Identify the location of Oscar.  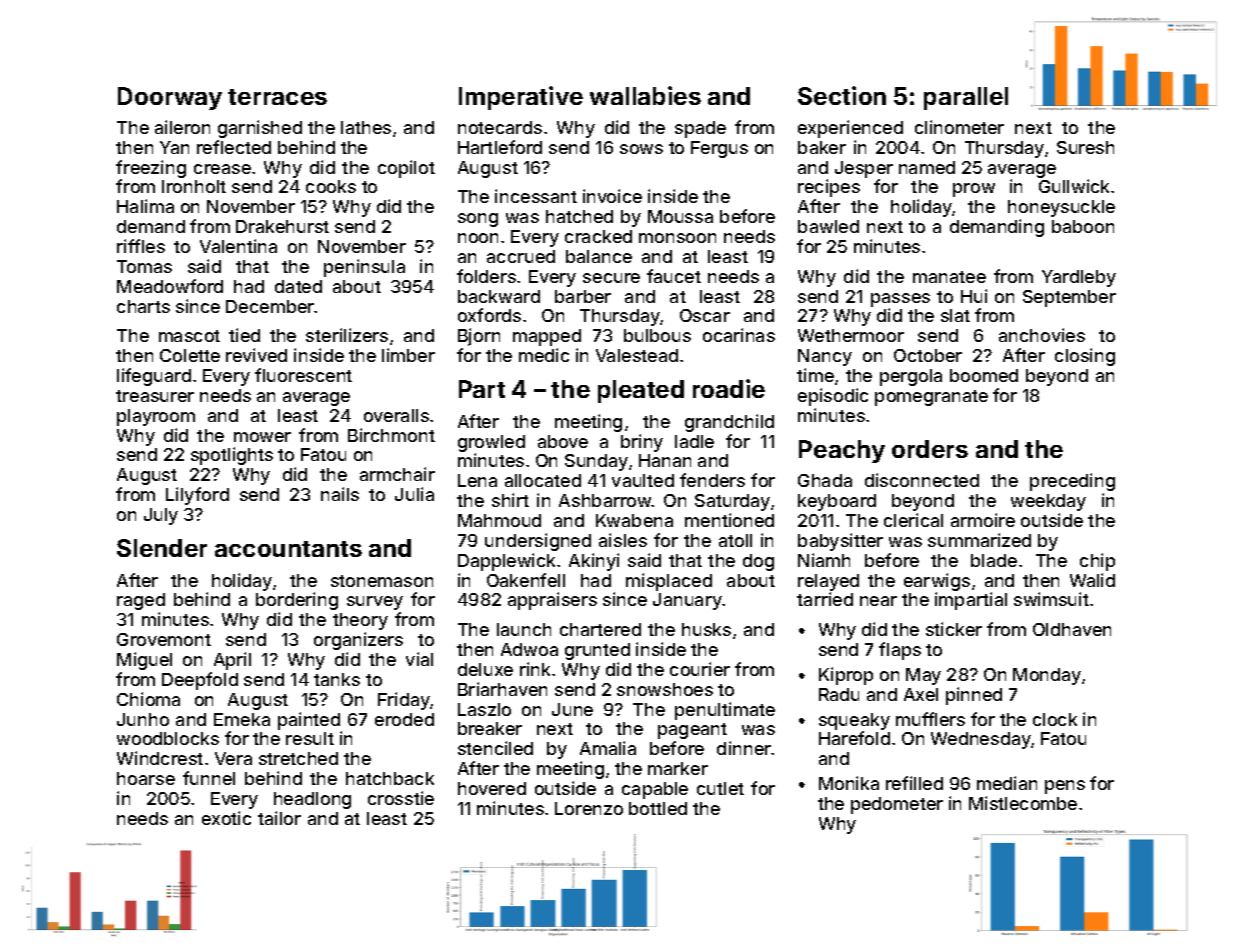
(705, 315).
